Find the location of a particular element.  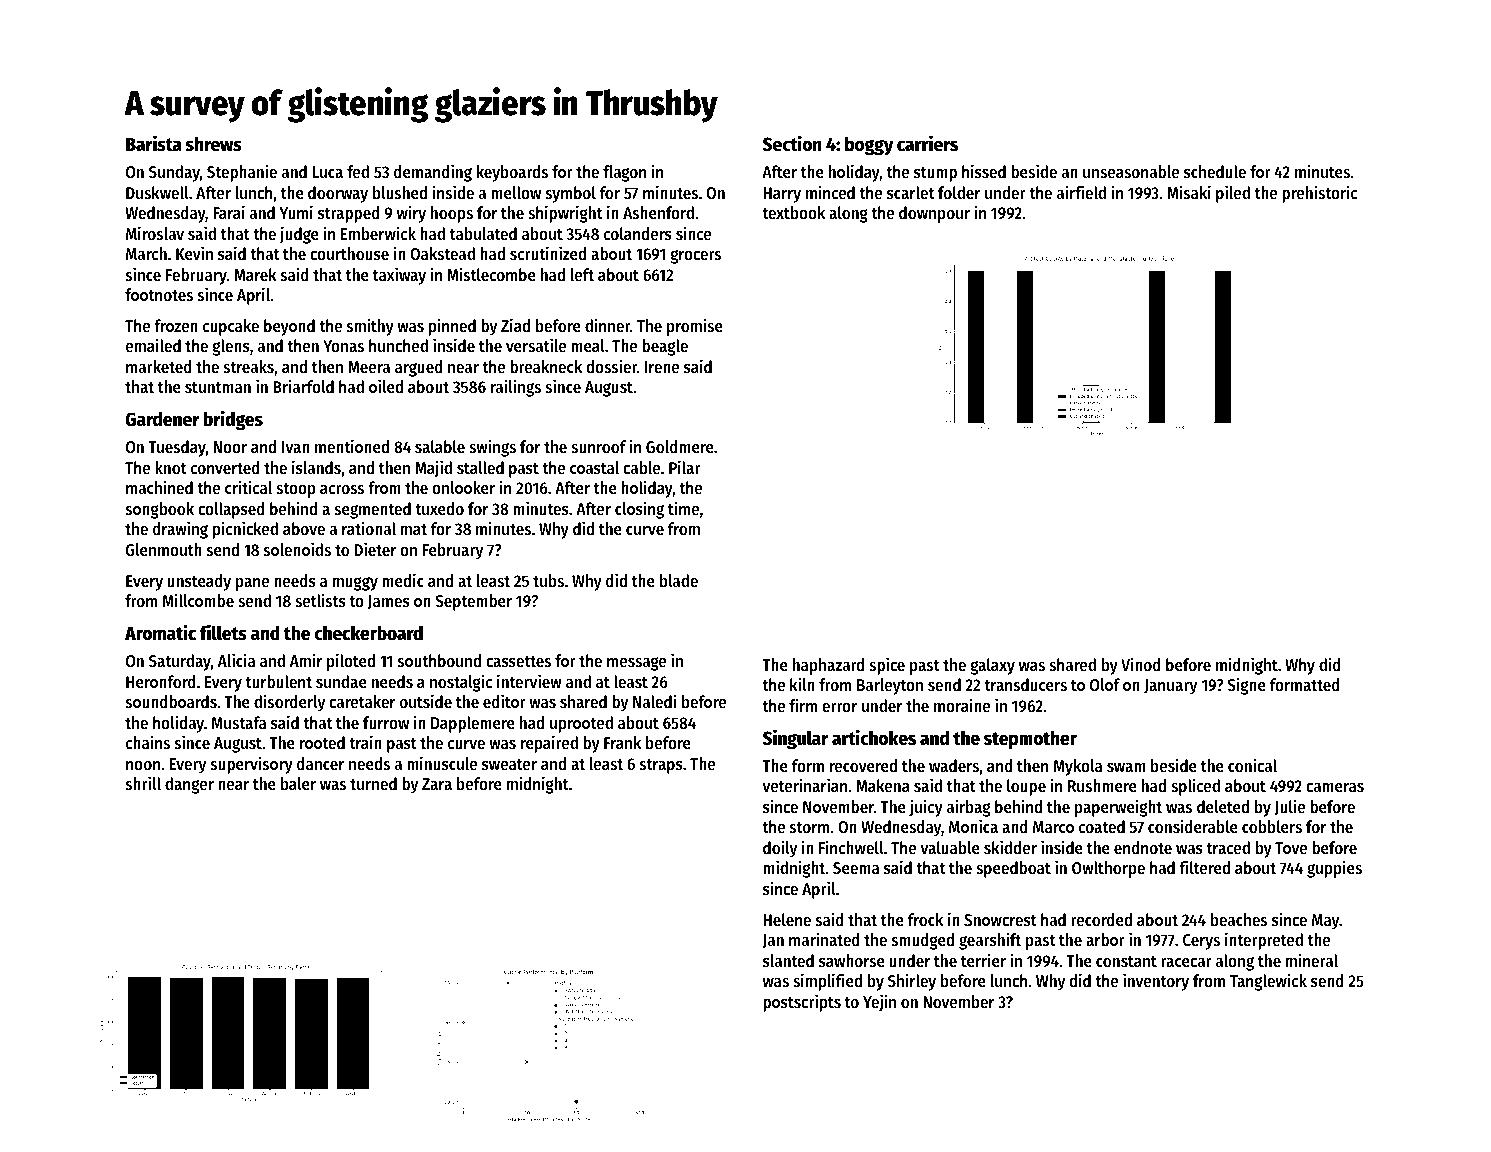

guppies is located at coordinates (1334, 869).
